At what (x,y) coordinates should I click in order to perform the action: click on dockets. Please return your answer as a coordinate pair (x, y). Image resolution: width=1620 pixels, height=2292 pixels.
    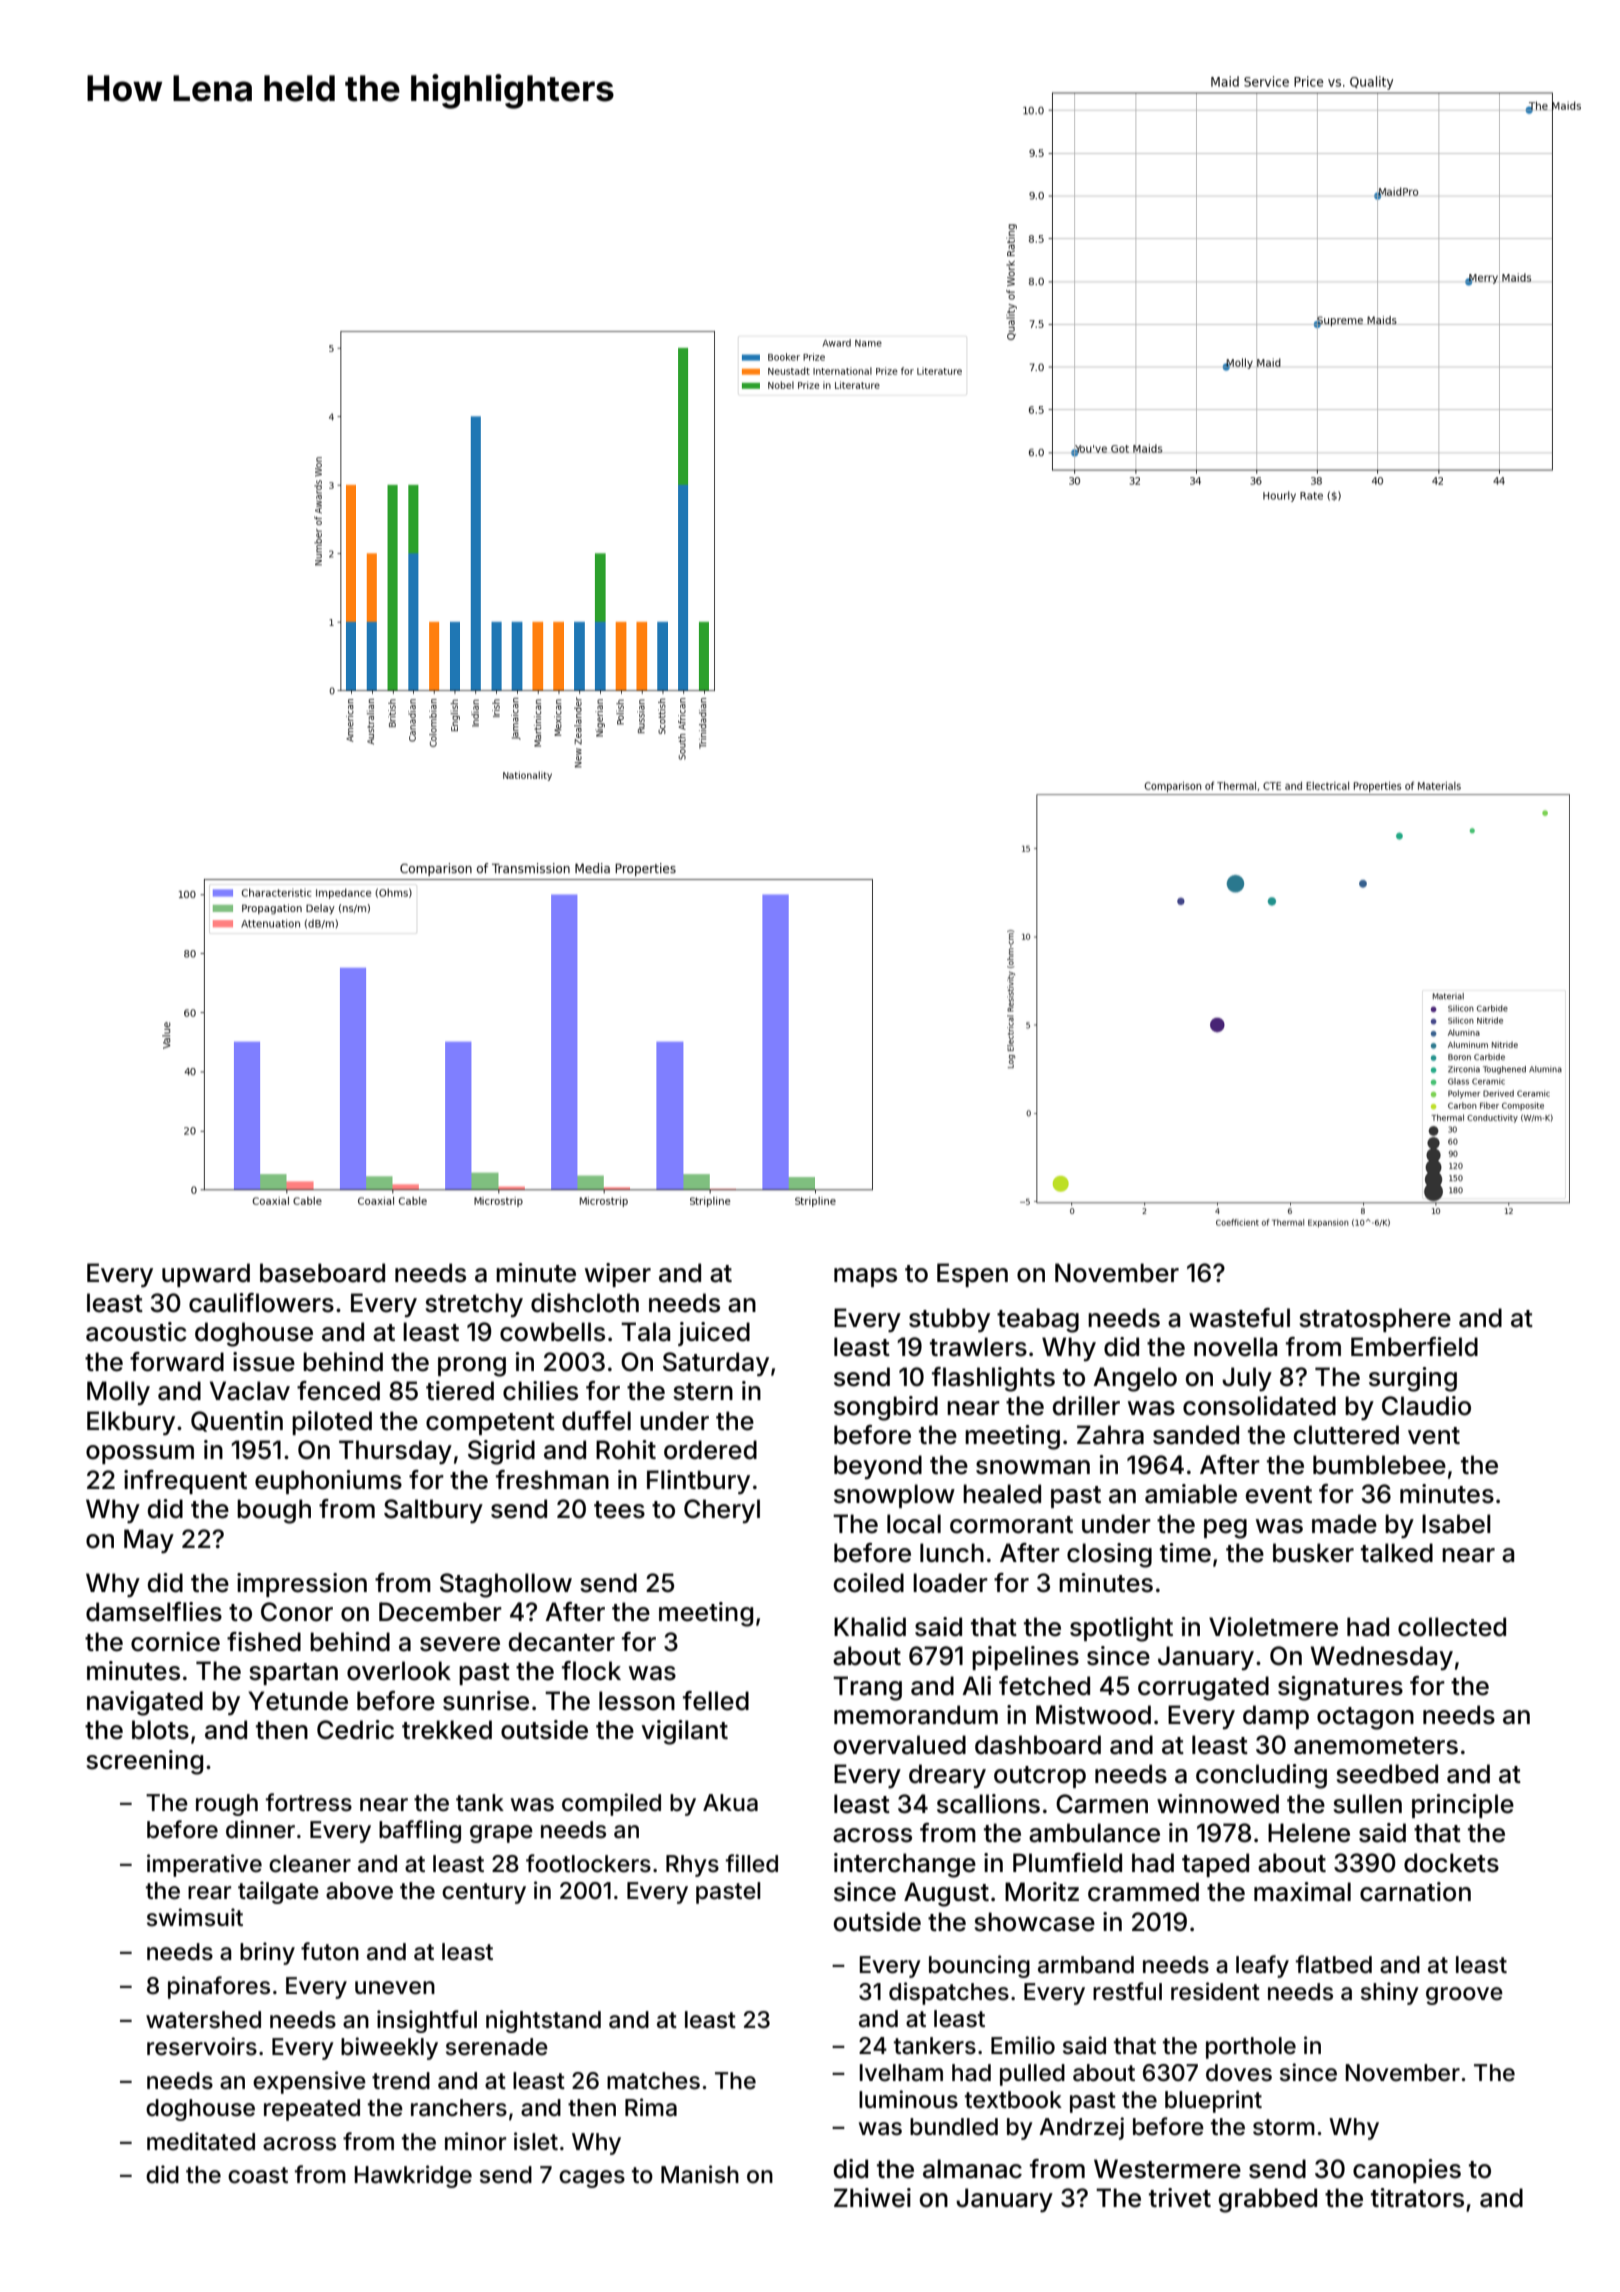
    Looking at the image, I should click on (1451, 1863).
